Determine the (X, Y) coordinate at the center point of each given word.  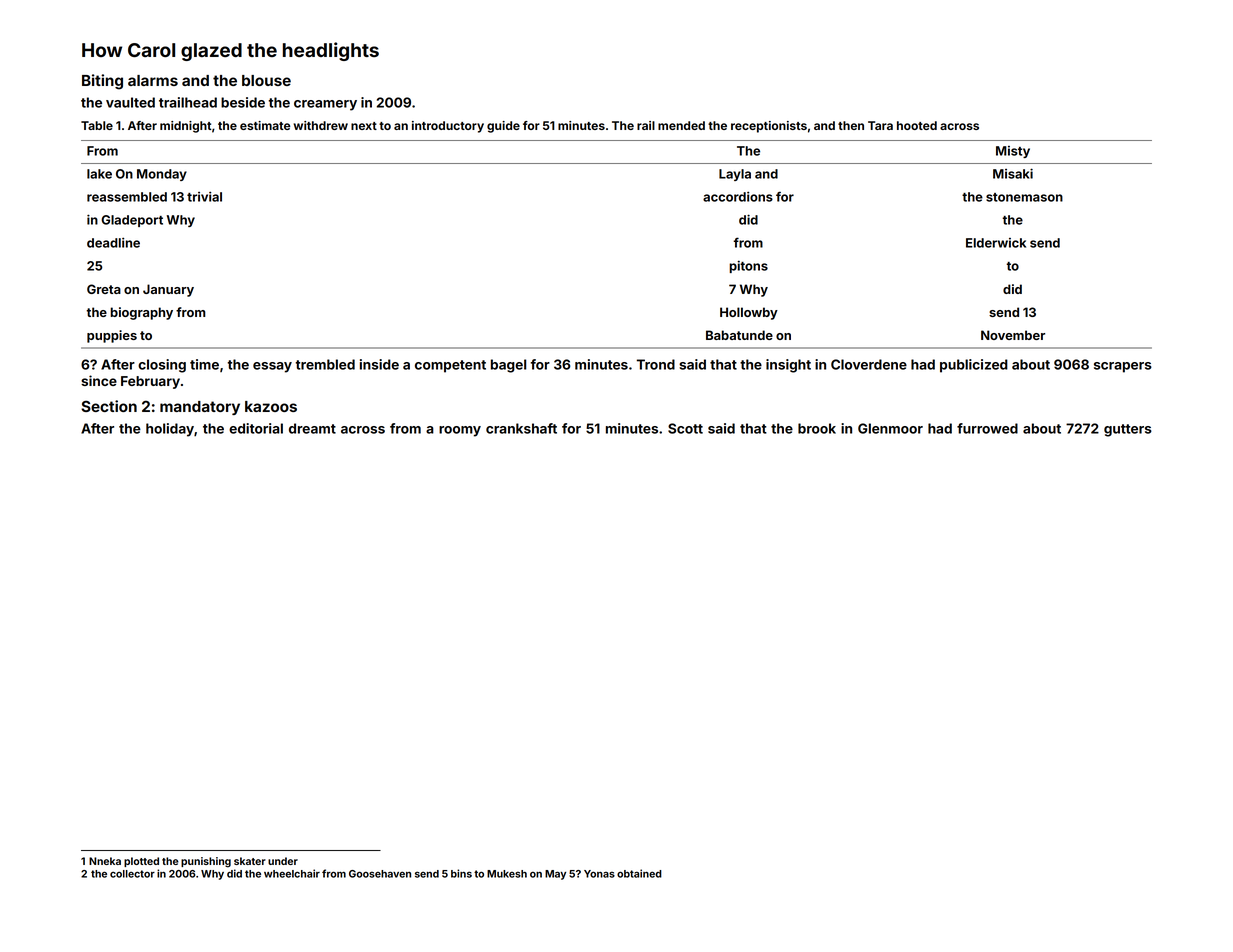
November (1013, 335)
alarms (153, 80)
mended (681, 125)
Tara (880, 125)
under (283, 861)
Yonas (599, 874)
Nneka (105, 861)
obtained (639, 873)
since (99, 380)
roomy (460, 431)
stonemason (1024, 197)
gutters (1128, 430)
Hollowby (749, 313)
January (168, 290)
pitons (748, 267)
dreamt (312, 428)
